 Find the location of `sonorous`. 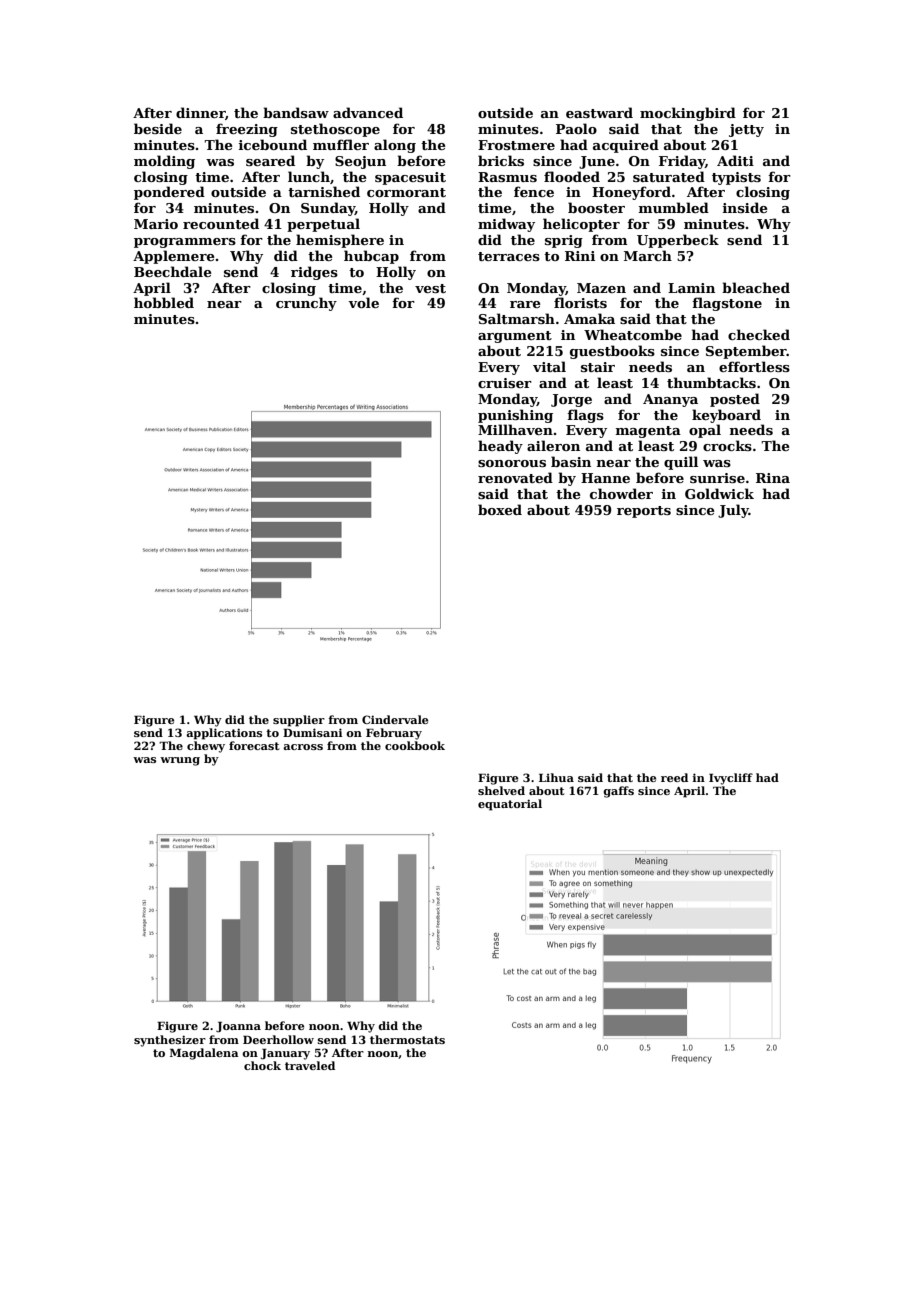

sonorous is located at coordinates (512, 463).
